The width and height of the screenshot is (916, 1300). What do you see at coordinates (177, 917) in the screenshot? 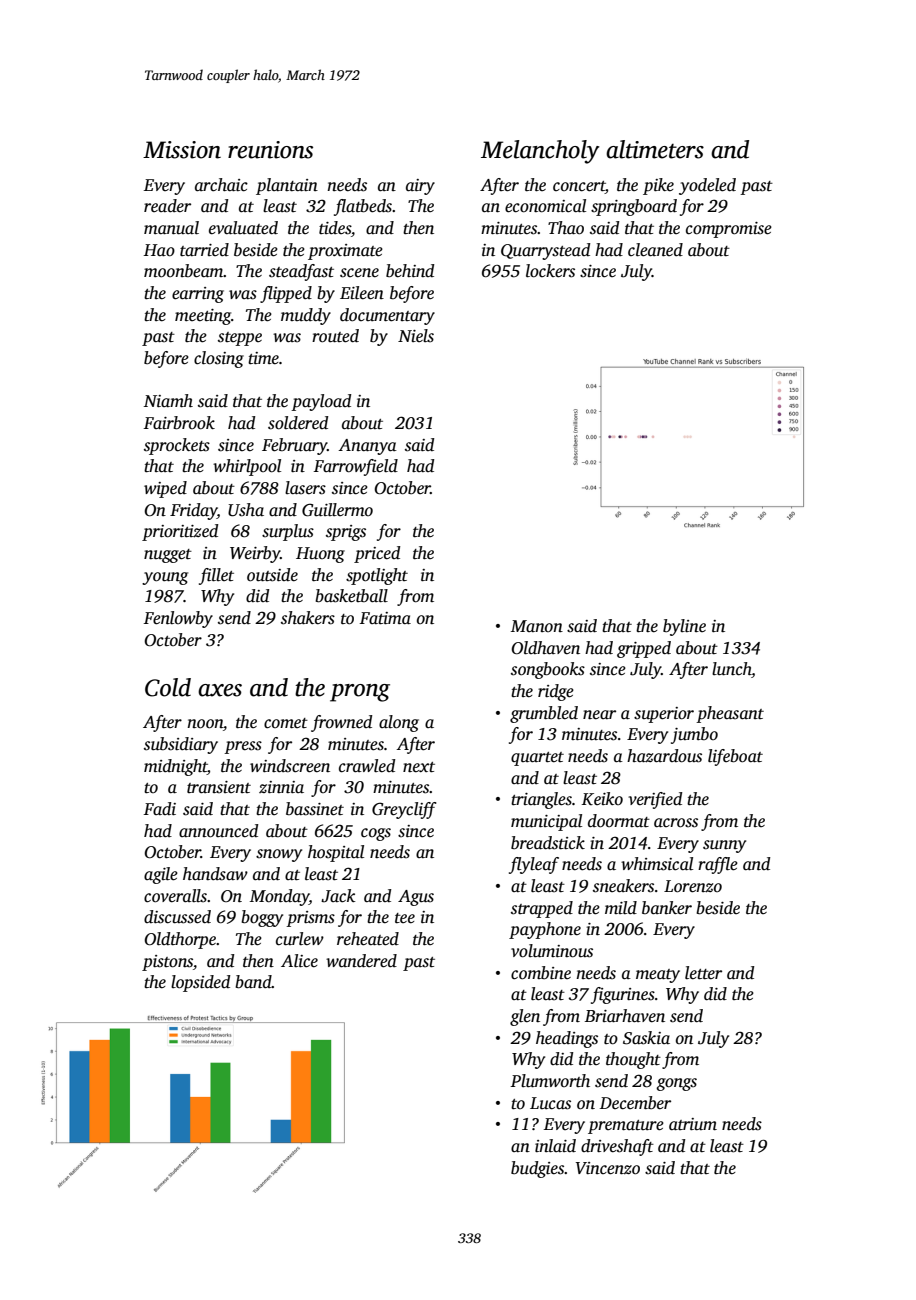
I see `discussed` at bounding box center [177, 917].
